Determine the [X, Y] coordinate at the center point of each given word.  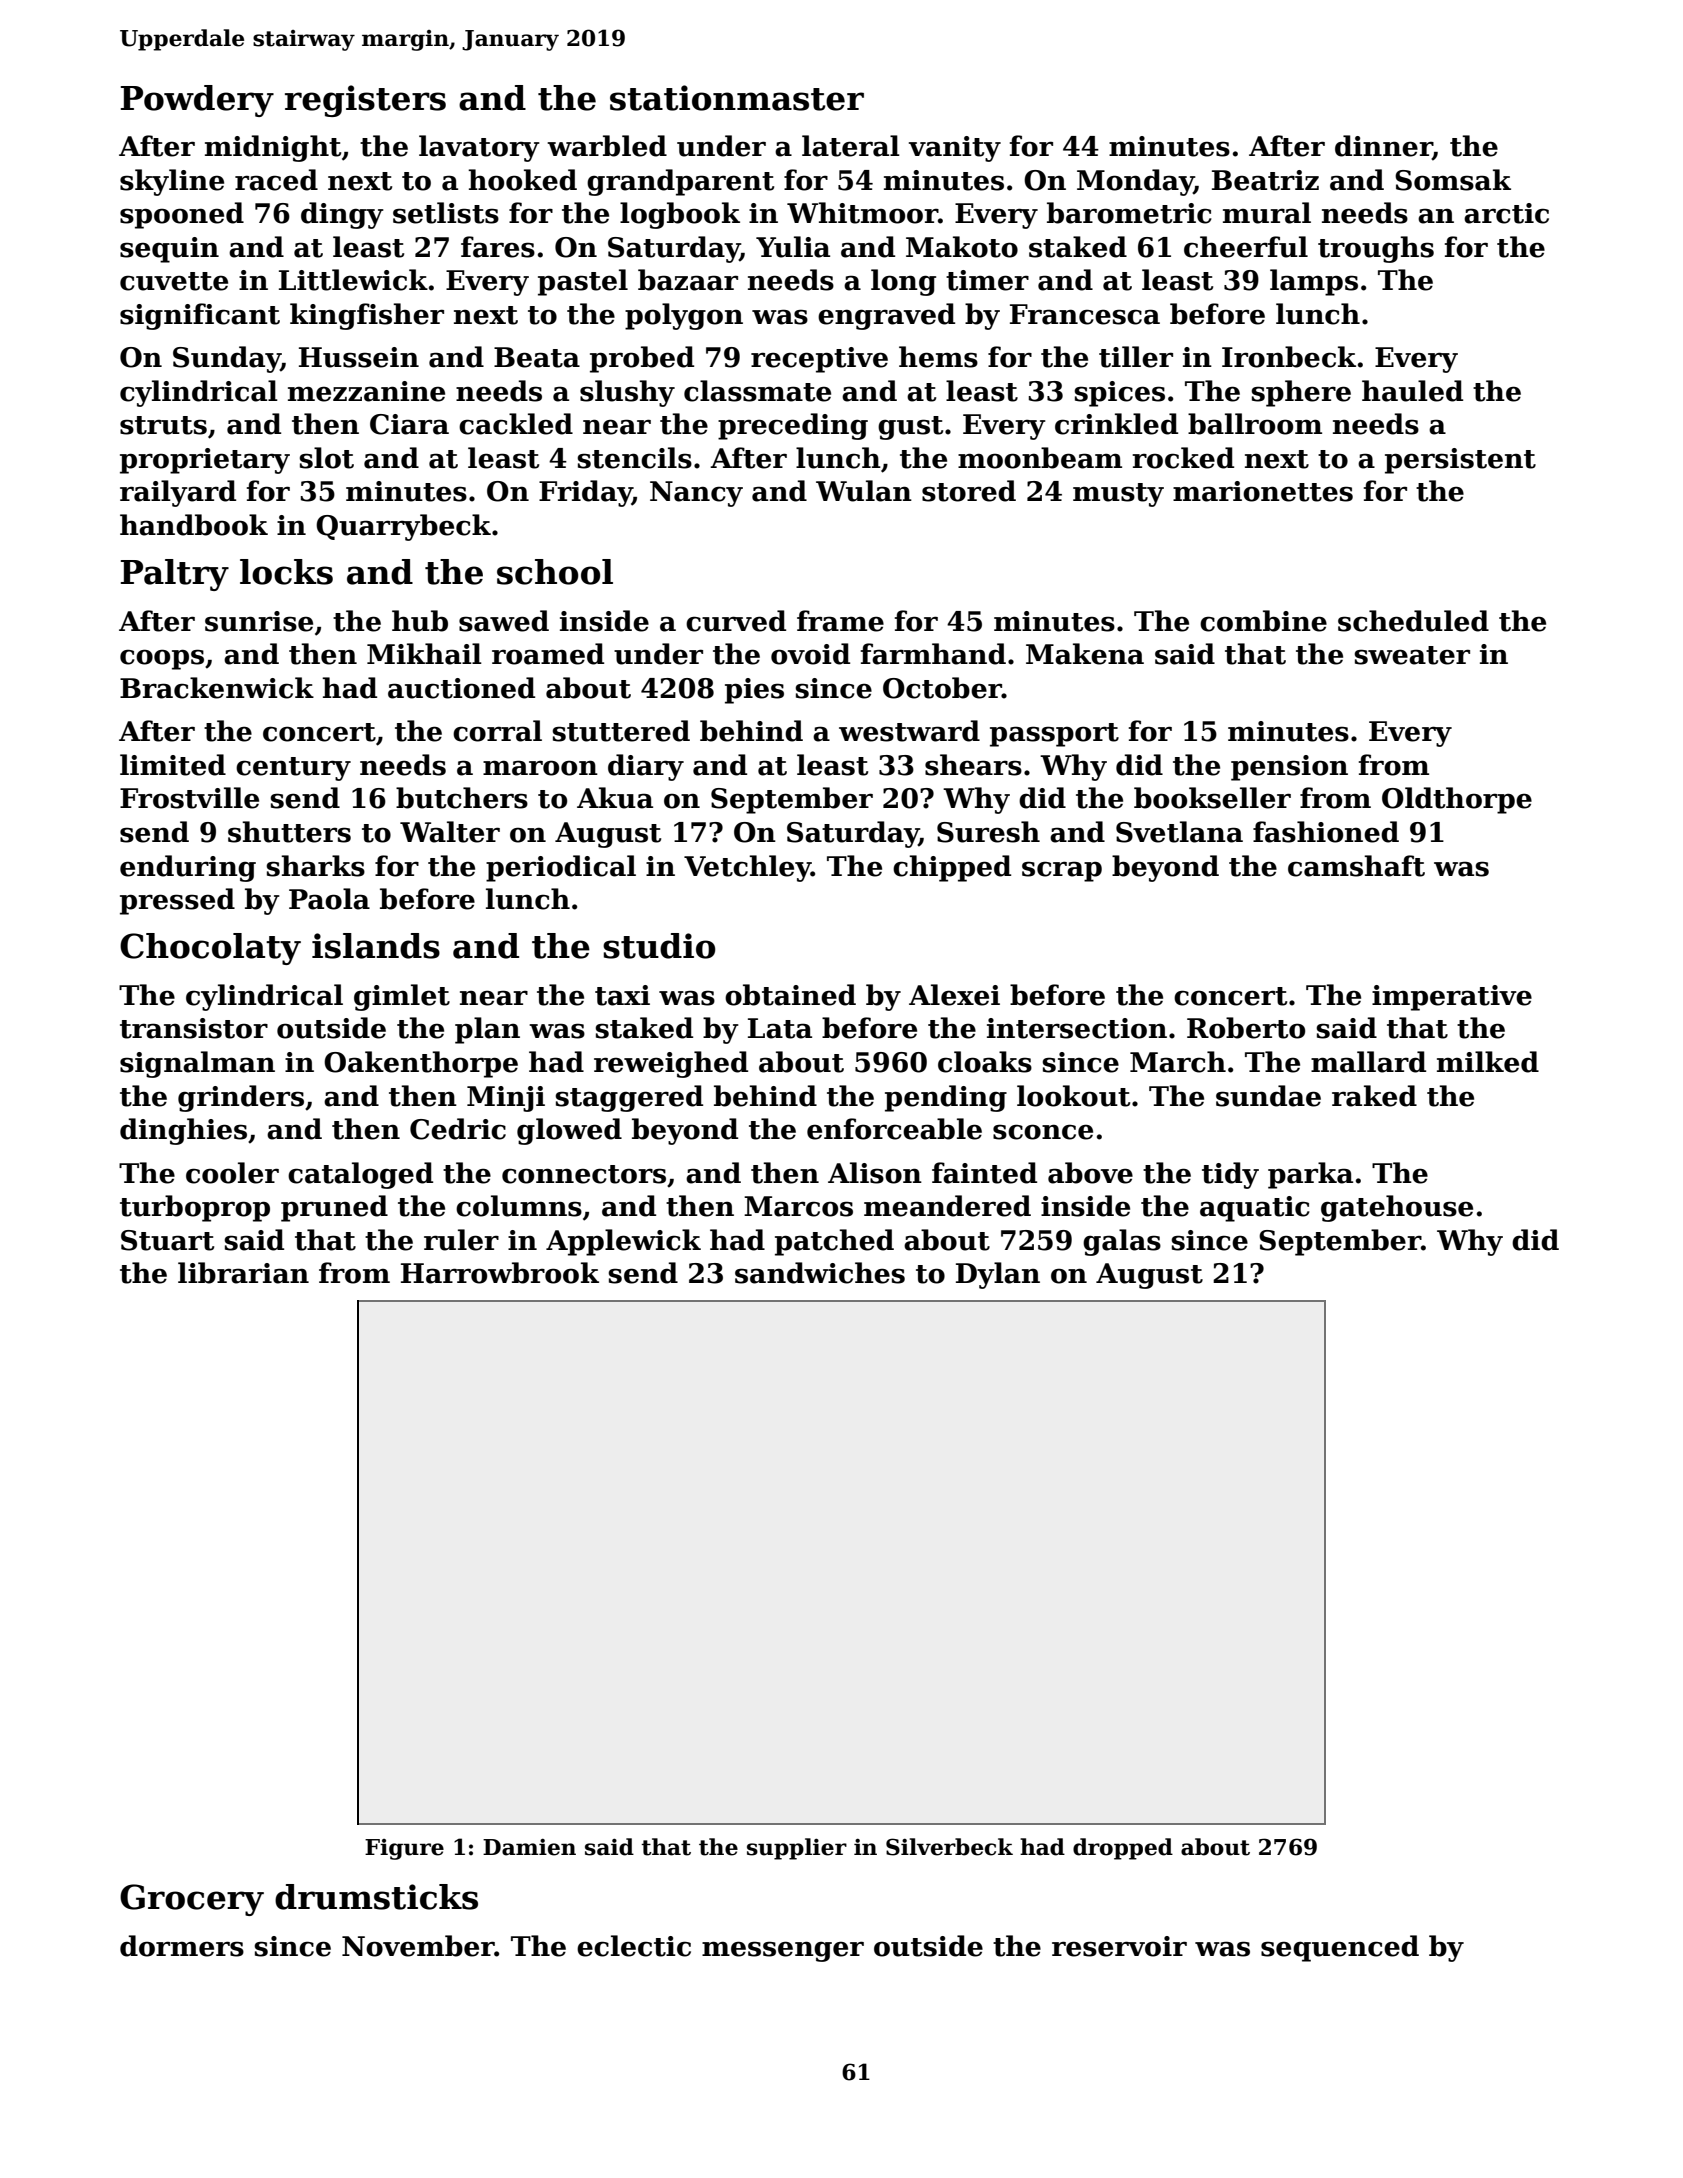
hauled [1412, 391]
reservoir [1119, 1946]
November [418, 1946]
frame [840, 621]
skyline [172, 182]
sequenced [1340, 1948]
